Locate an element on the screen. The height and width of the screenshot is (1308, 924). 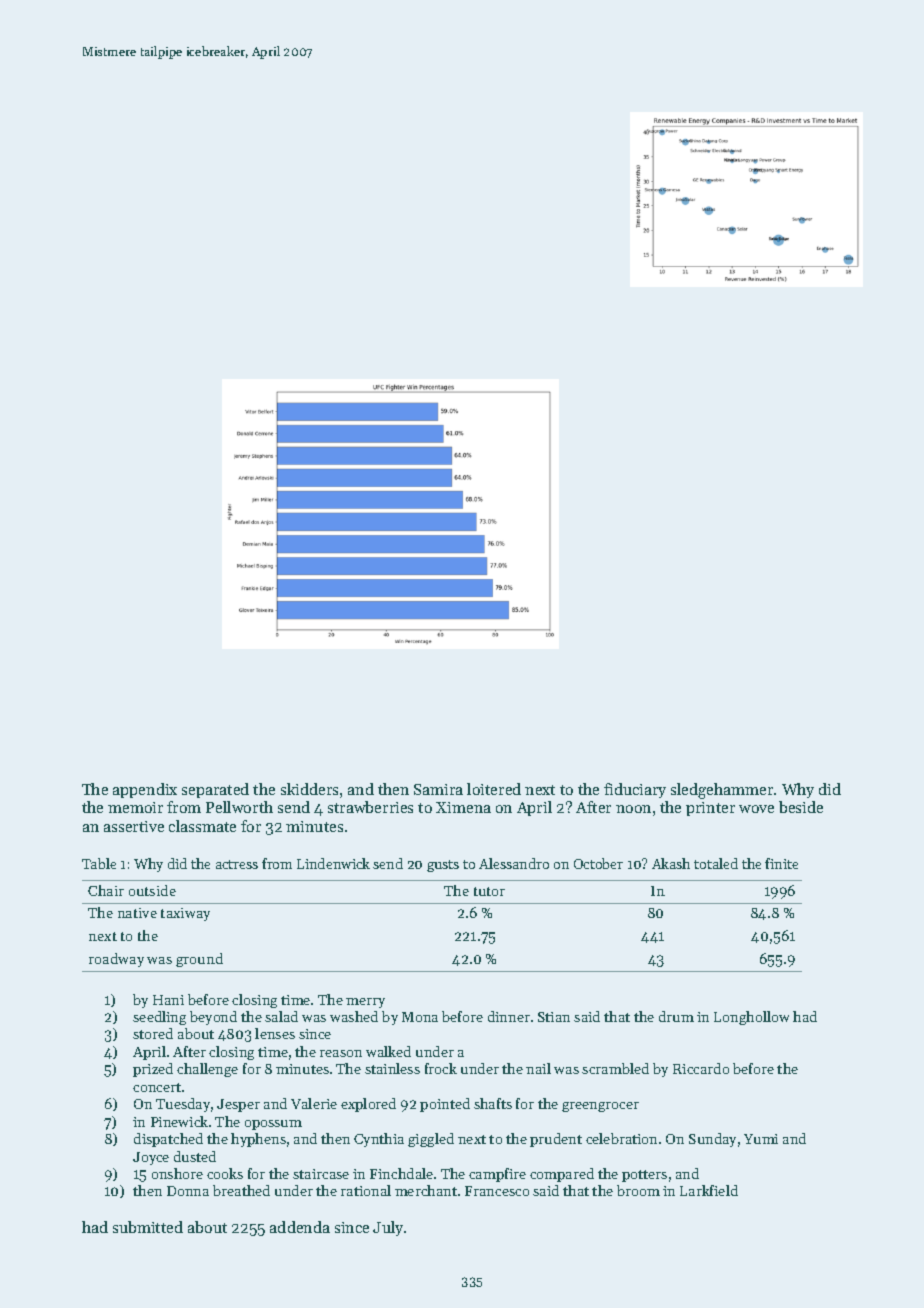
merry is located at coordinates (365, 1003).
